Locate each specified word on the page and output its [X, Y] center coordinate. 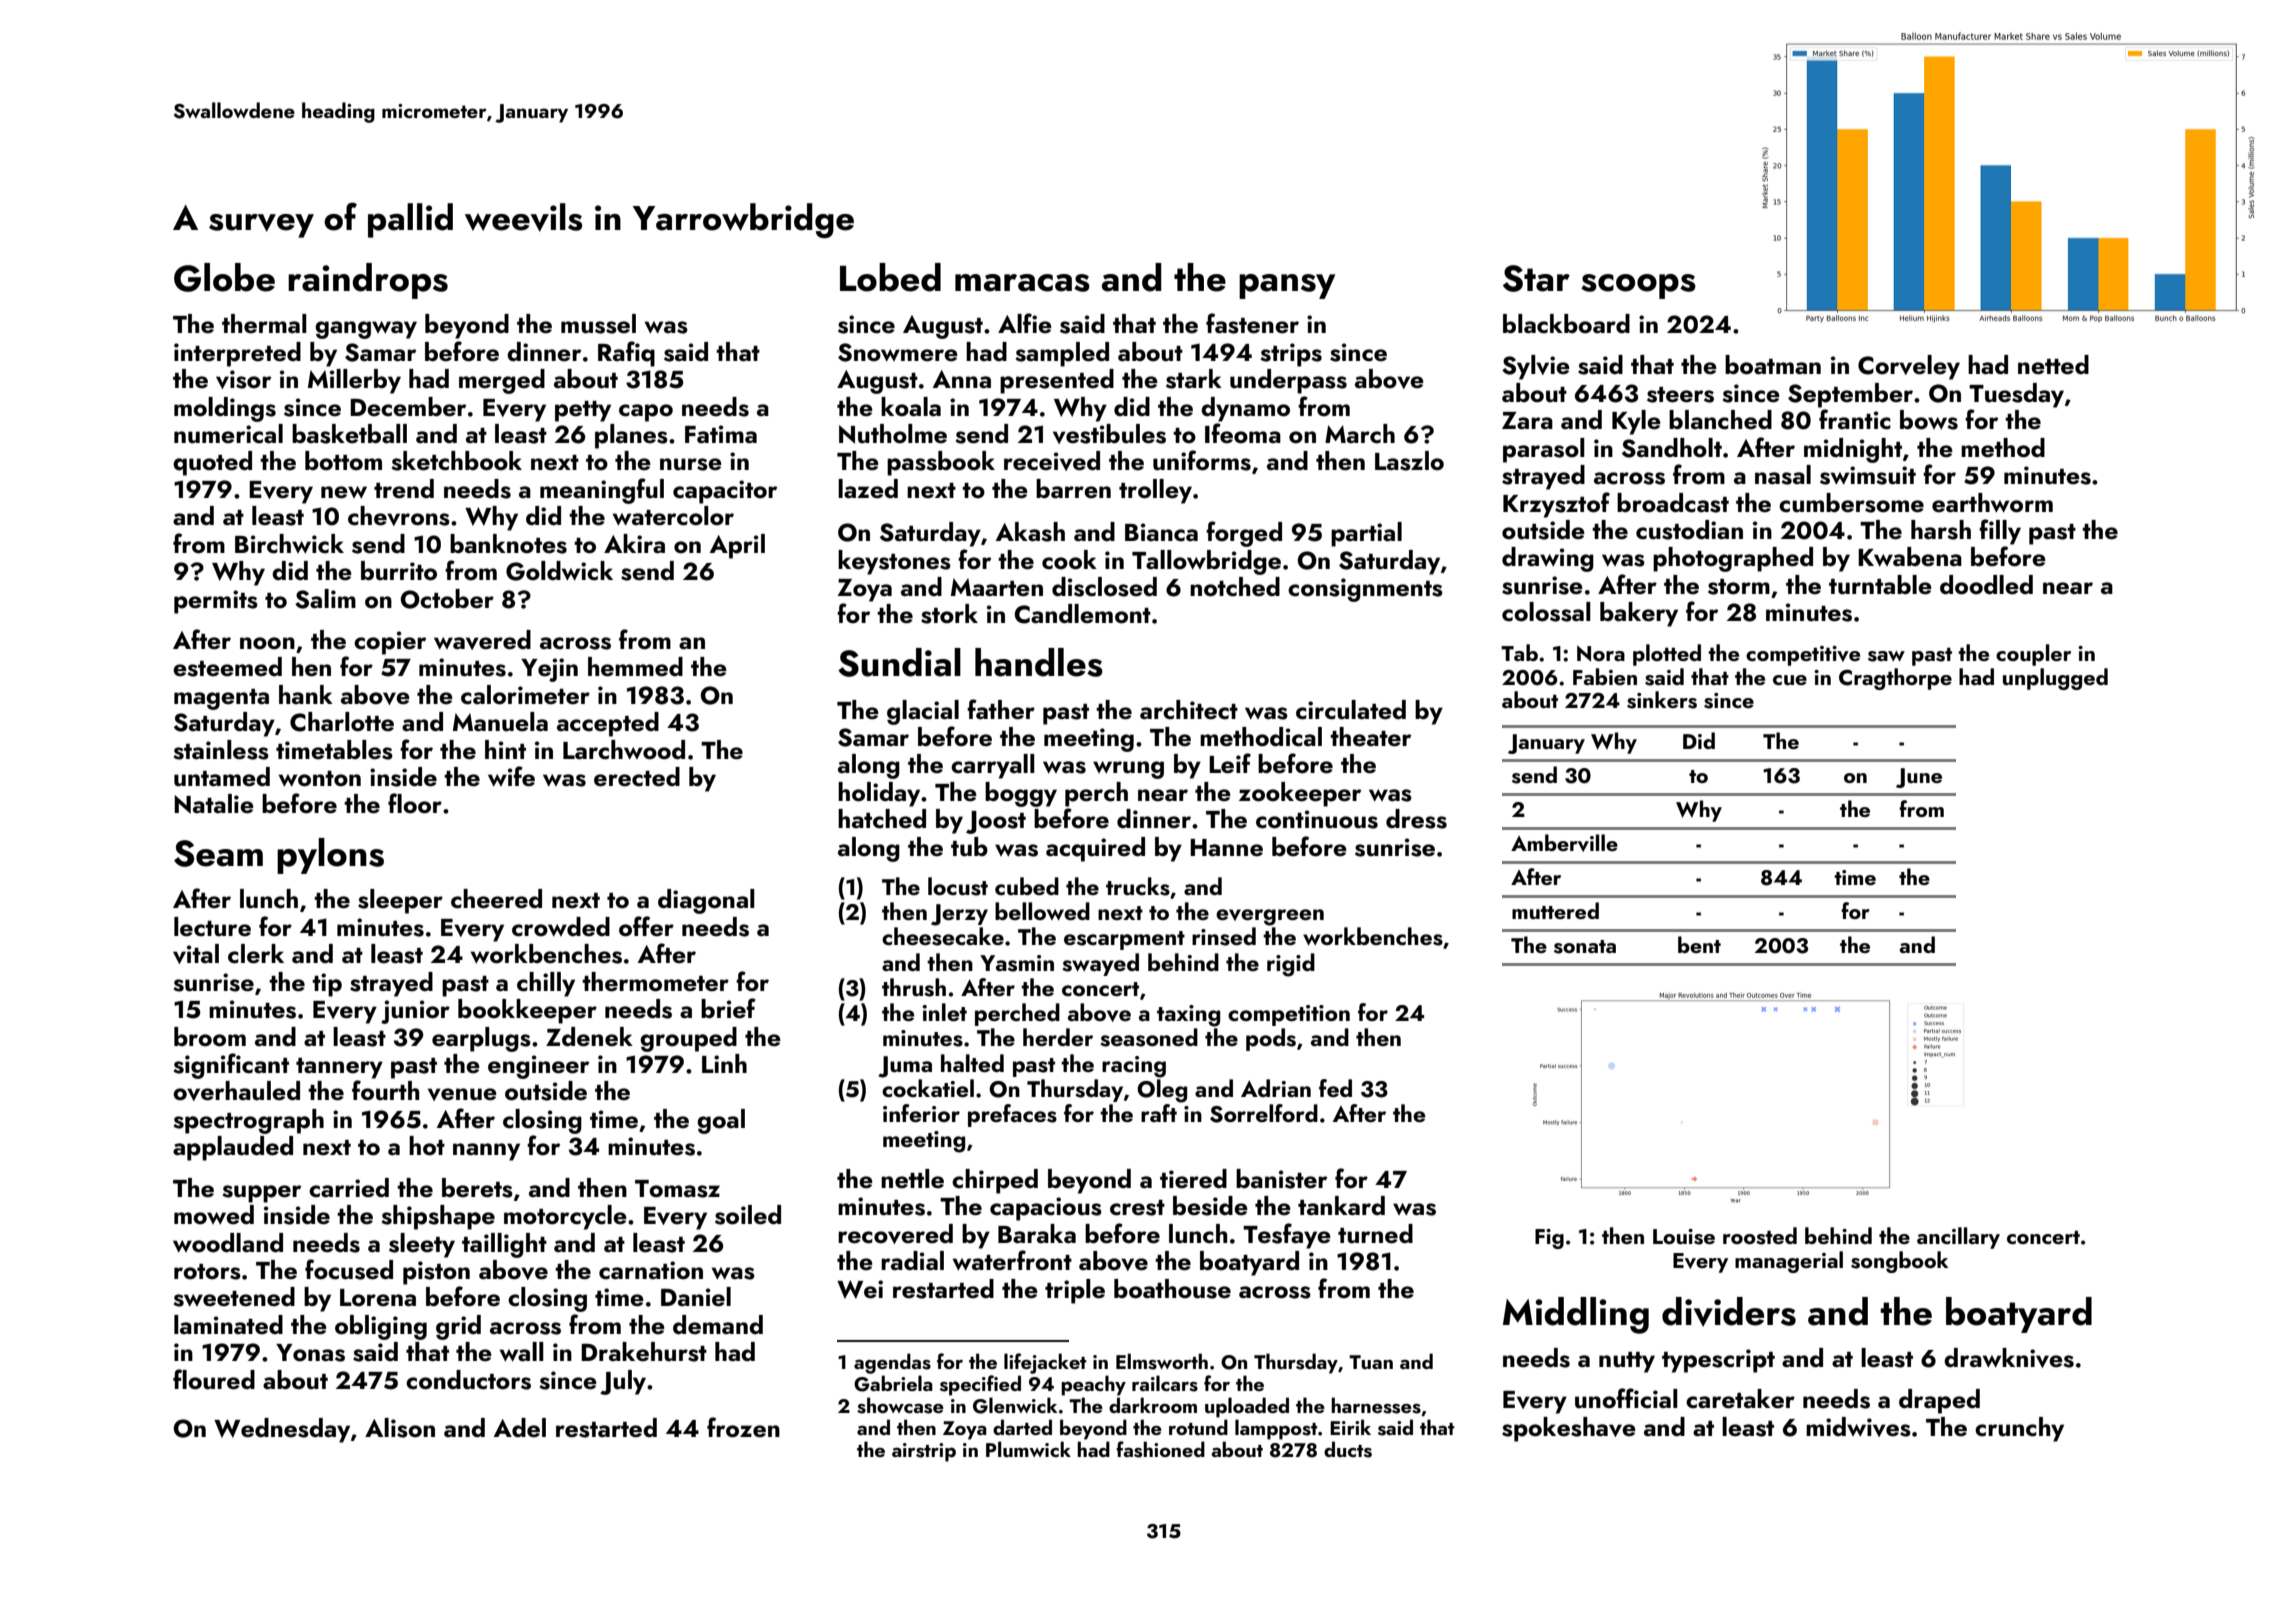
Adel [520, 1428]
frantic [1855, 419]
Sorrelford [1264, 1113]
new [344, 492]
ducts [1348, 1449]
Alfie [1025, 323]
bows [1929, 420]
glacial [923, 712]
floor [415, 803]
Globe [224, 277]
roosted [1760, 1236]
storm [1739, 587]
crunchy [2019, 1429]
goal [721, 1121]
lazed [868, 489]
